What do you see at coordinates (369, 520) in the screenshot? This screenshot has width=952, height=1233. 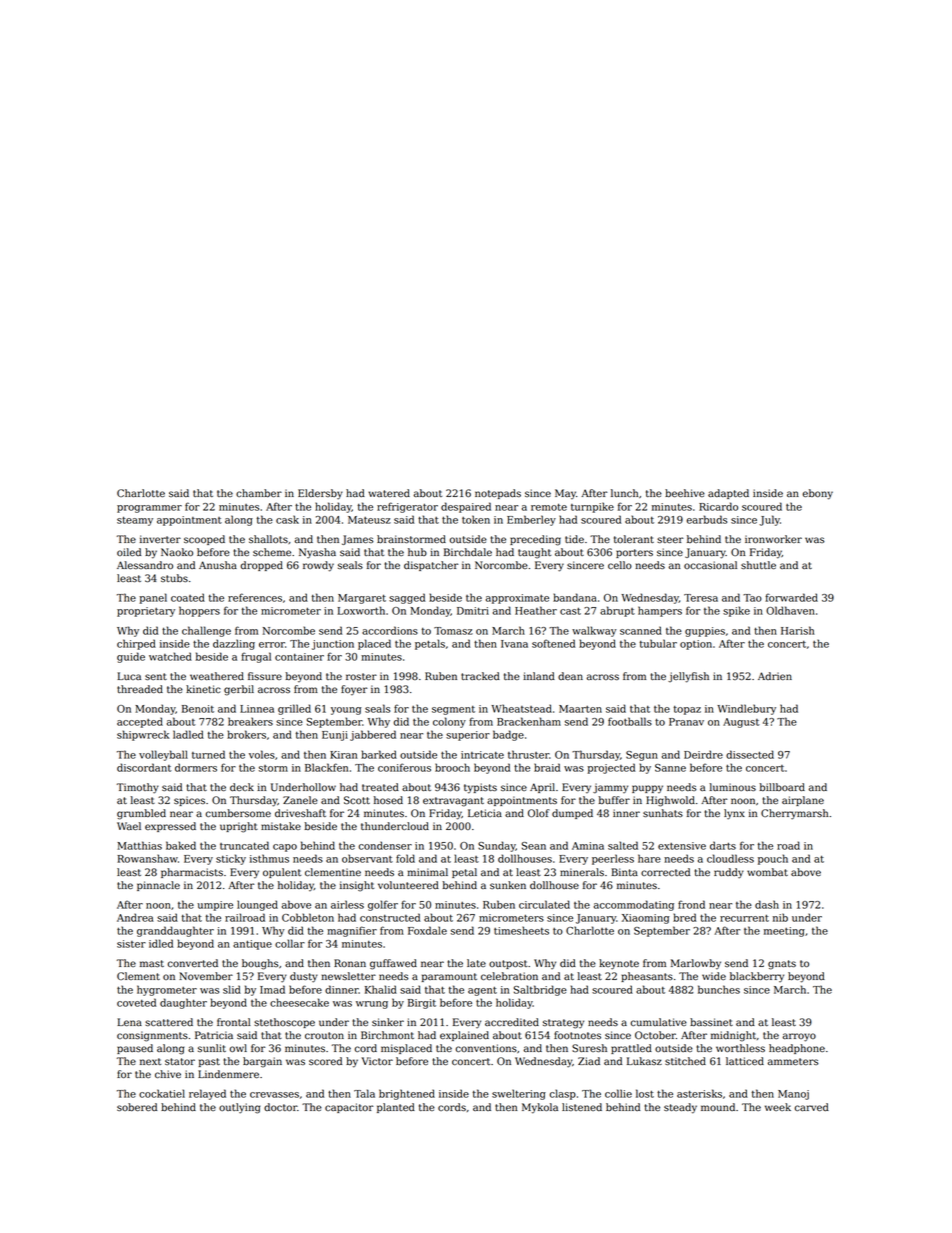 I see `Mateusz` at bounding box center [369, 520].
